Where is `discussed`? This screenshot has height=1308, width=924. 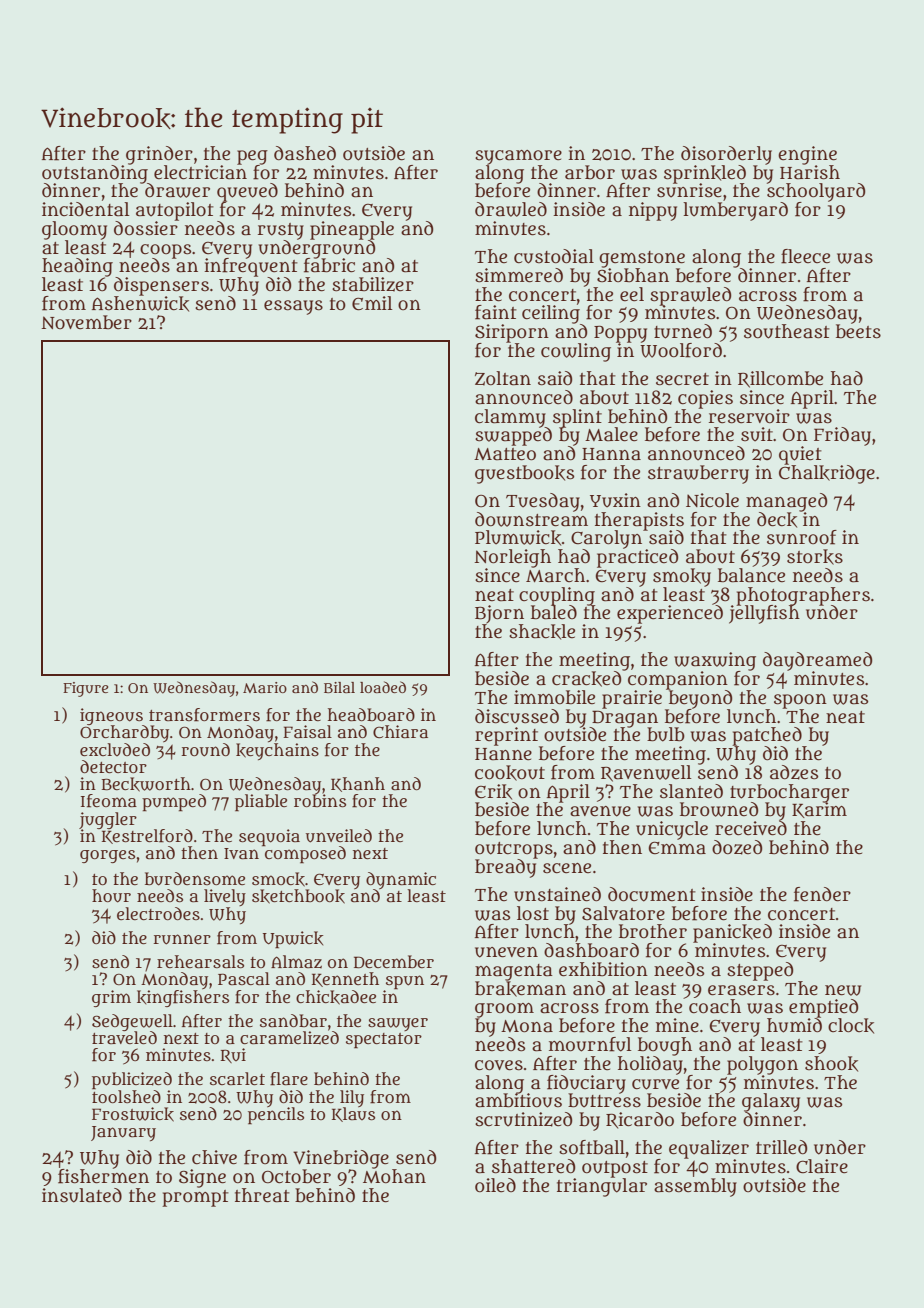 discussed is located at coordinates (517, 716).
